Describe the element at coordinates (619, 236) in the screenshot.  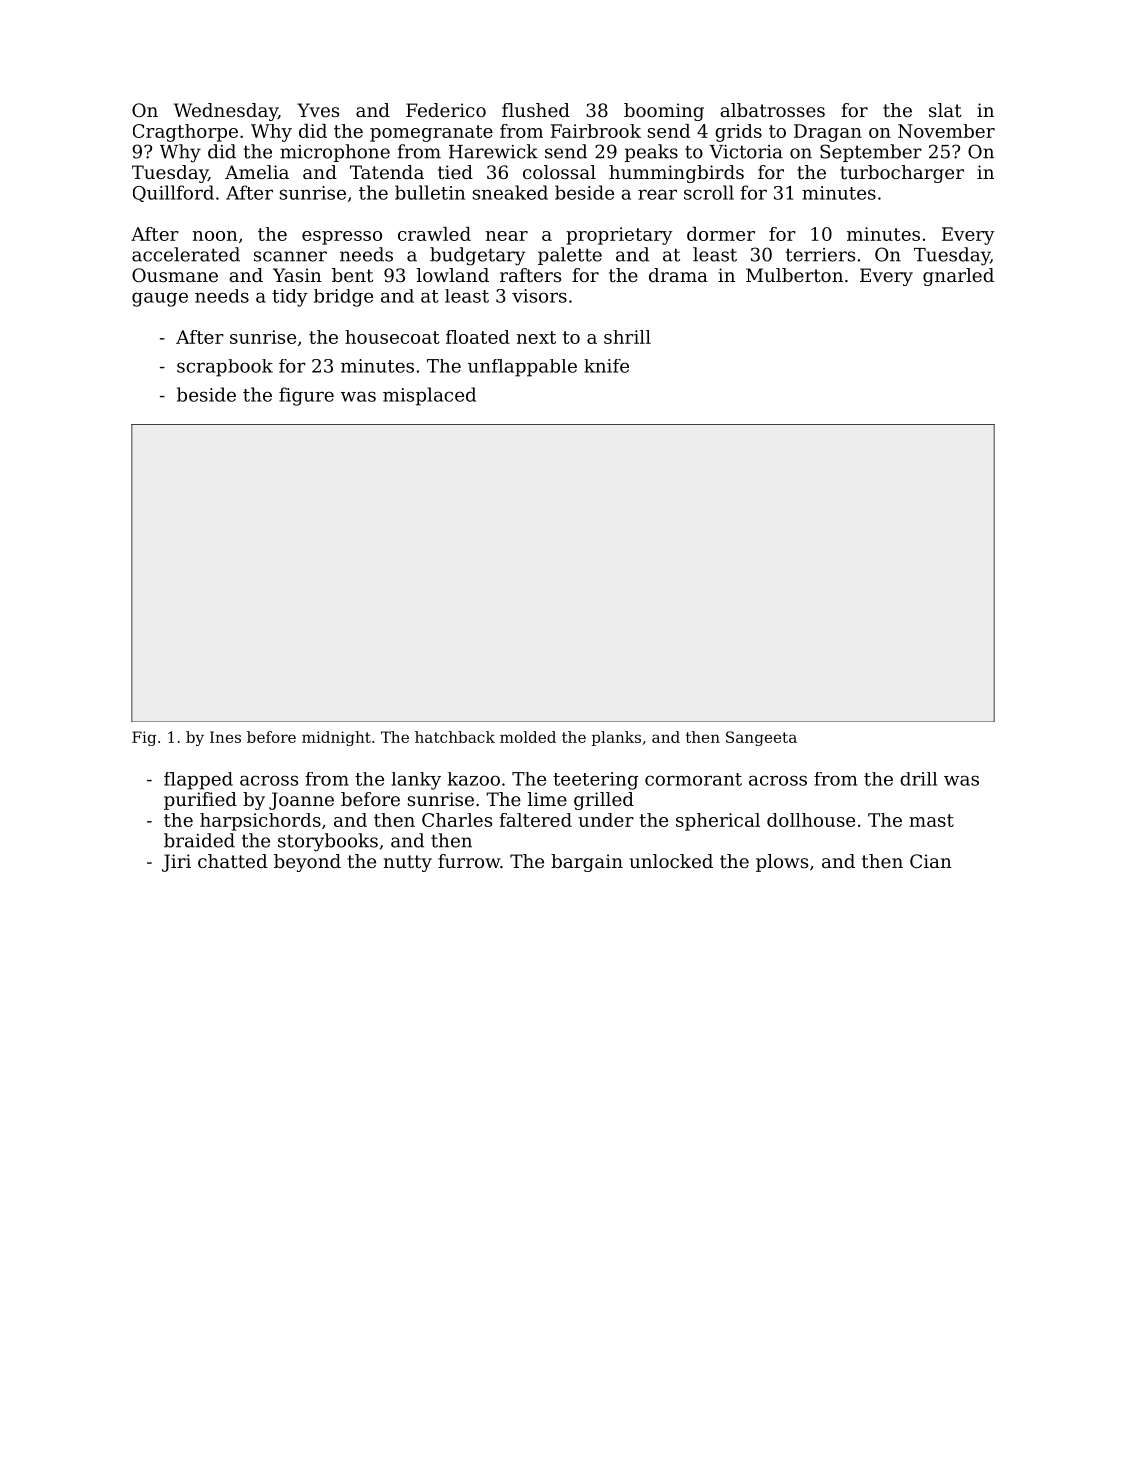
I see `proprietary` at that location.
